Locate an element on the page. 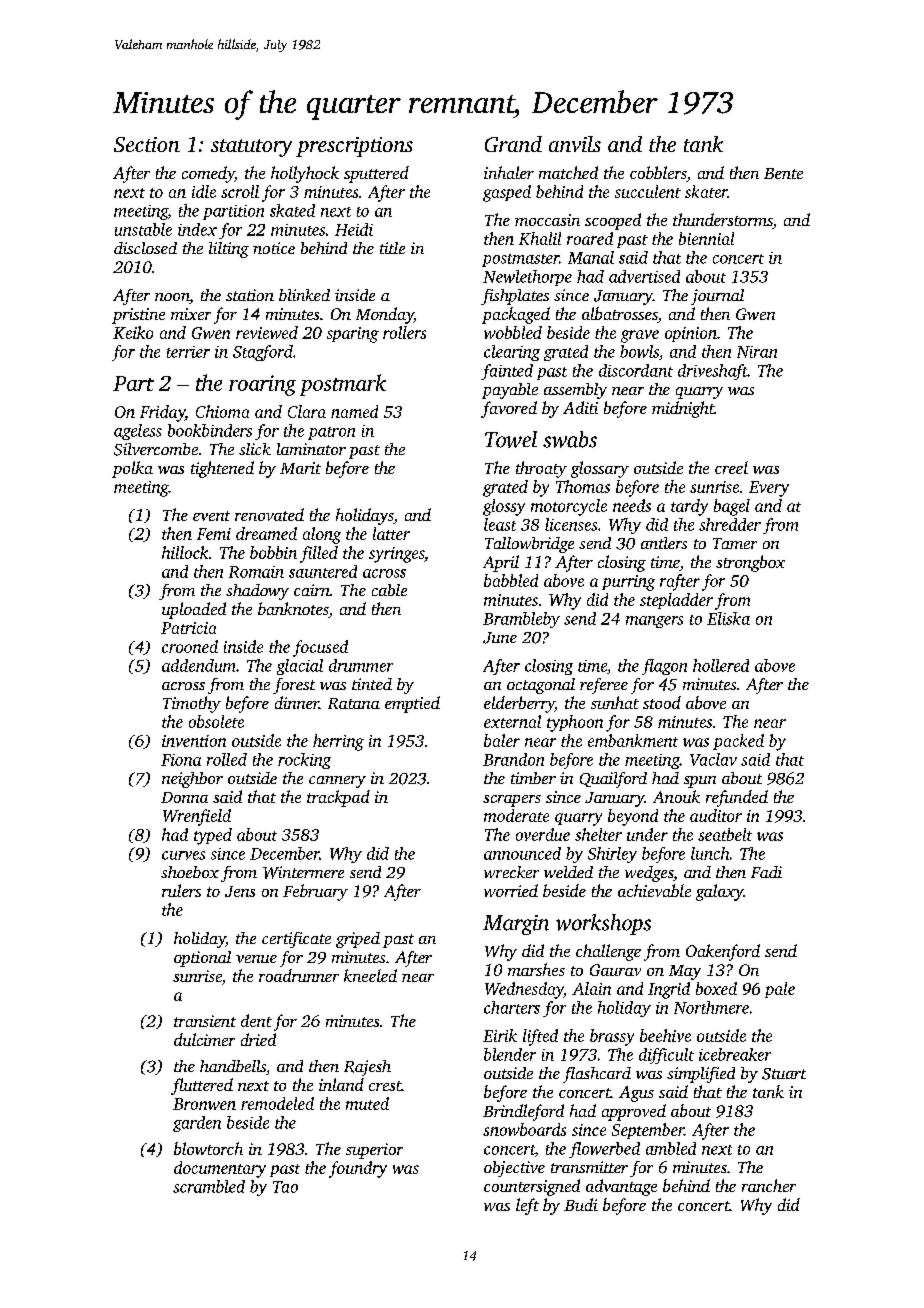 The width and height of the image is (924, 1308). cable is located at coordinates (389, 590).
